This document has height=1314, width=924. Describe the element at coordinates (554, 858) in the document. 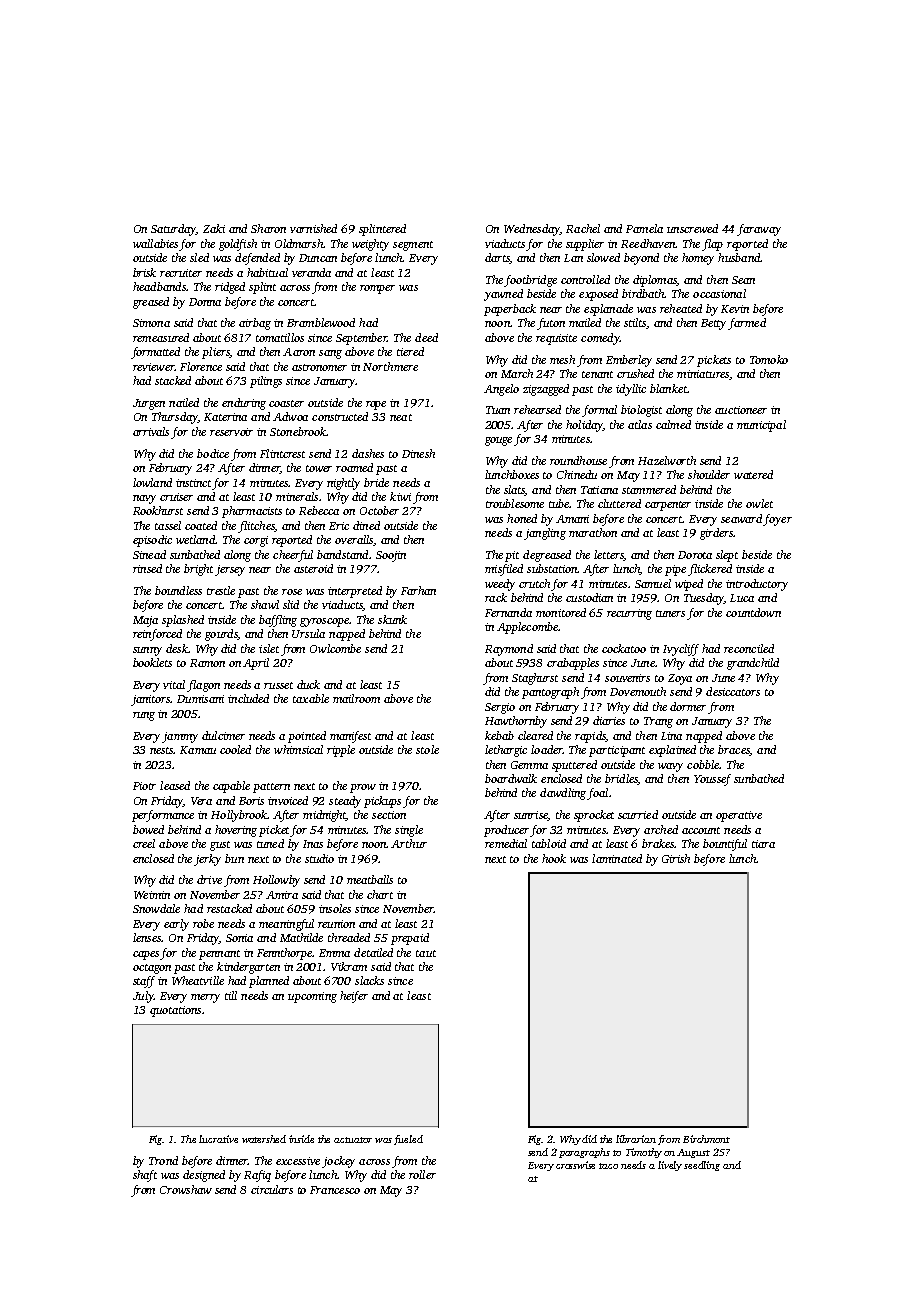

I see `hook` at that location.
